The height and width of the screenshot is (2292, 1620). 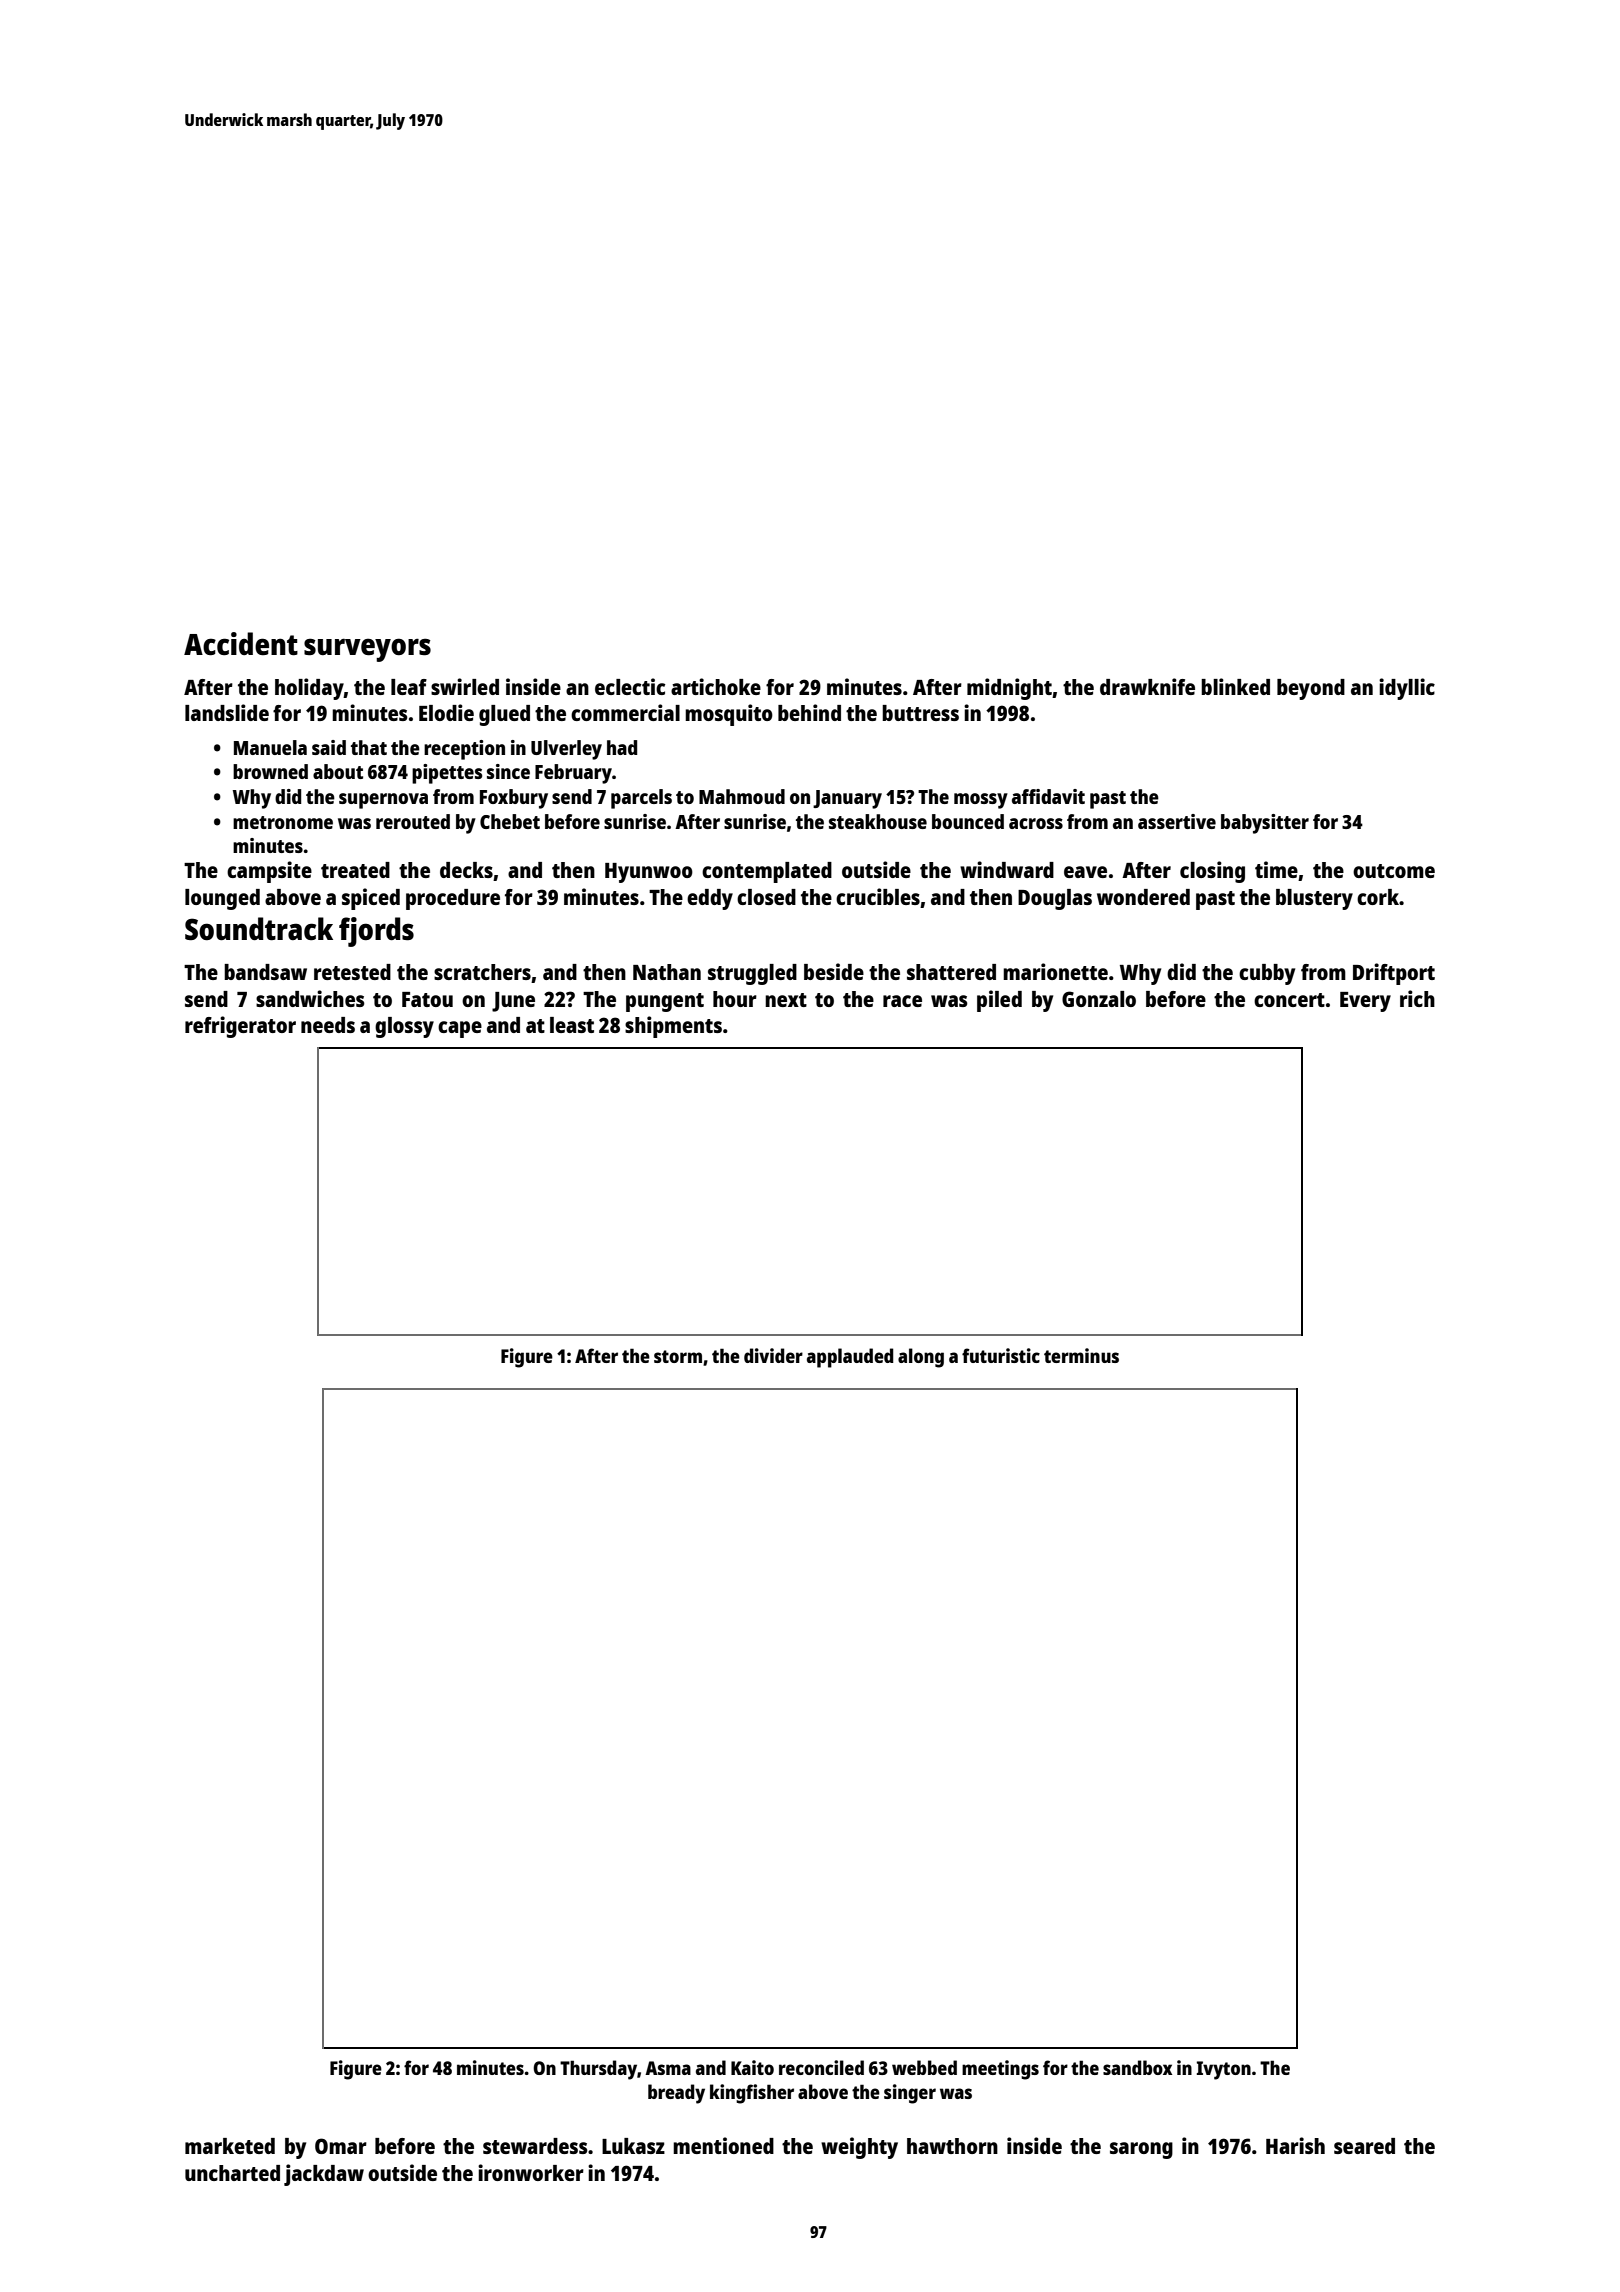 I want to click on terminus, so click(x=1081, y=1355).
